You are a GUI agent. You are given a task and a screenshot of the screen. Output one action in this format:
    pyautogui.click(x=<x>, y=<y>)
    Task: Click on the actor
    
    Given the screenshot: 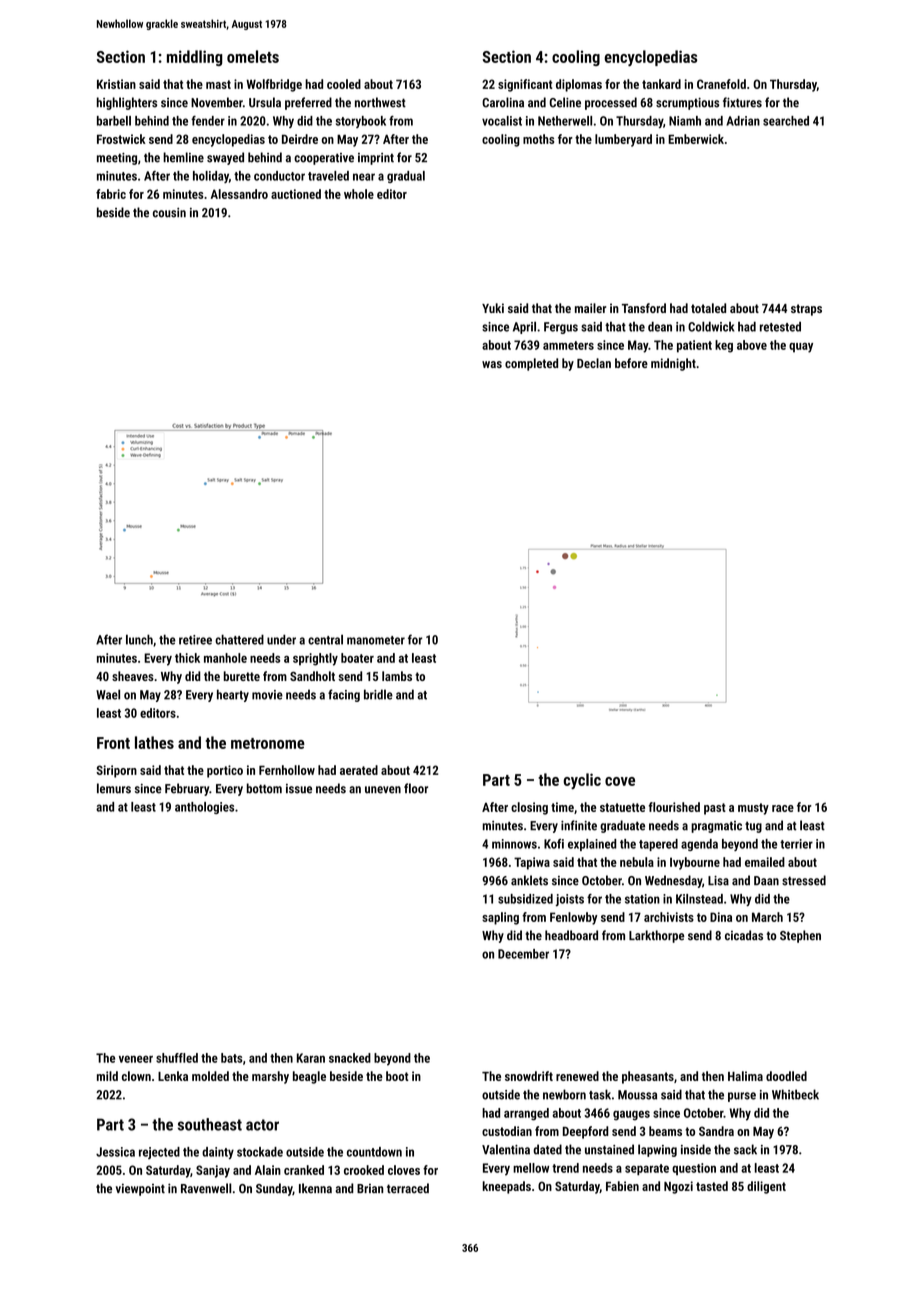 What is the action you would take?
    pyautogui.click(x=262, y=1125)
